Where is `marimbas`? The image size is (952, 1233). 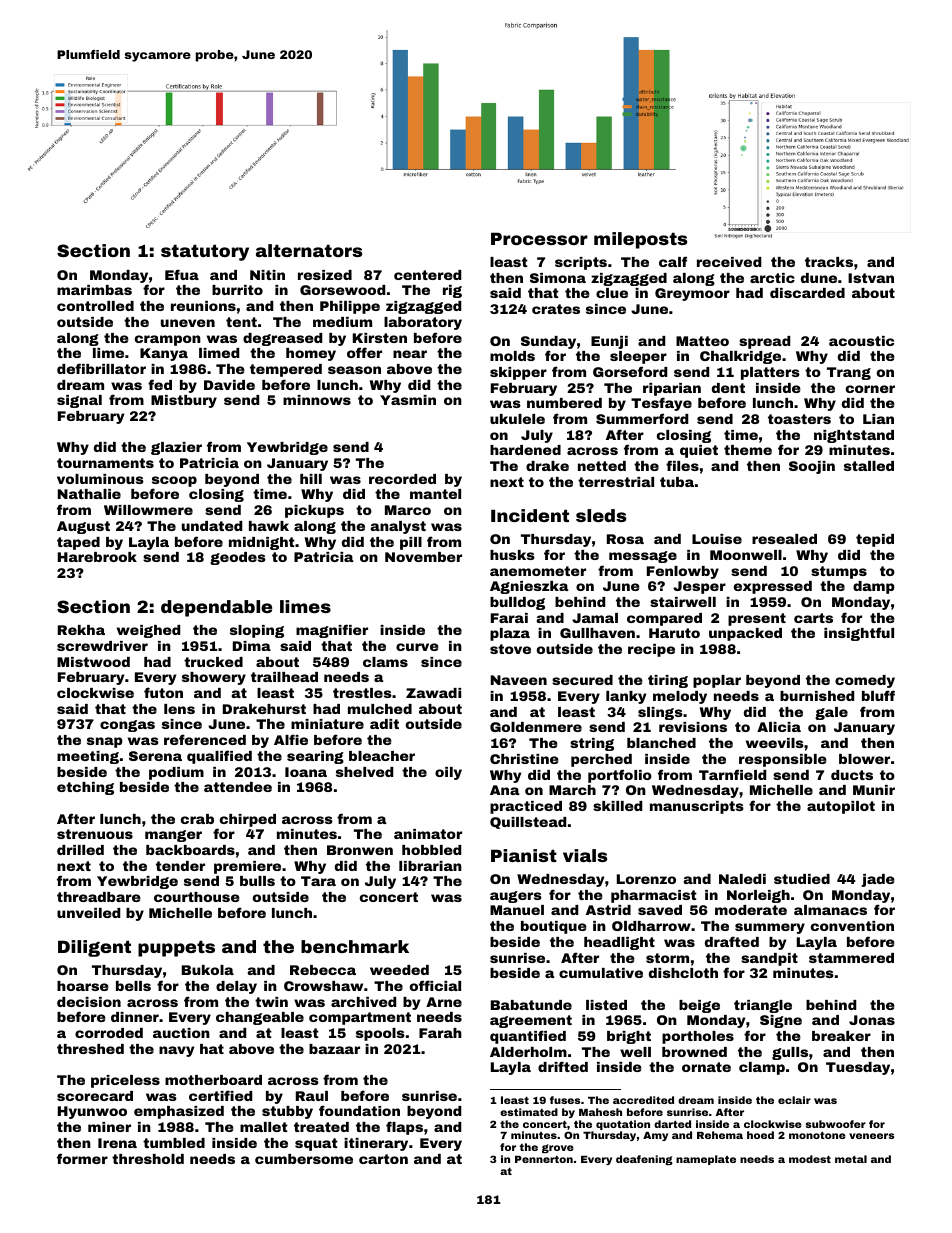
marimbas is located at coordinates (94, 290).
